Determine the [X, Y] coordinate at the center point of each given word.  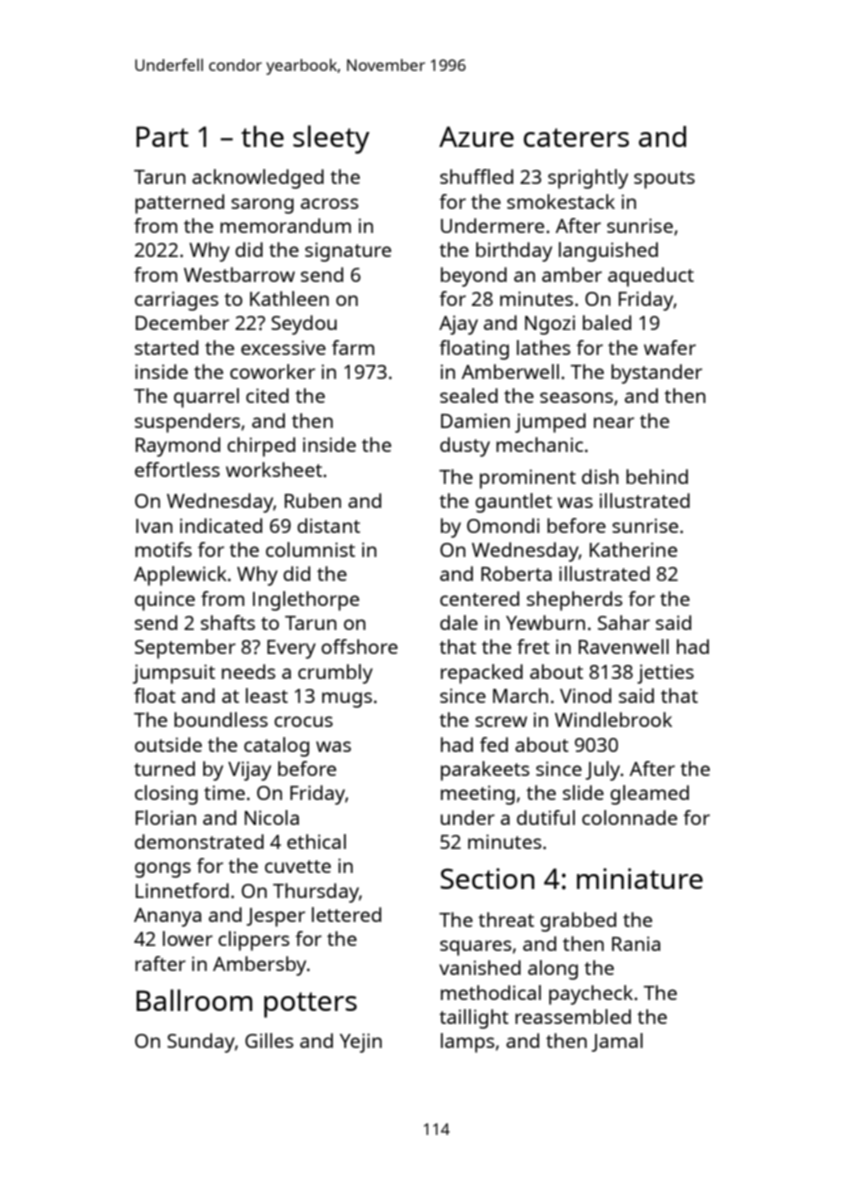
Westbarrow [239, 274]
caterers [576, 137]
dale [459, 622]
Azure [476, 136]
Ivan [154, 526]
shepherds [574, 601]
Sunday [201, 1043]
